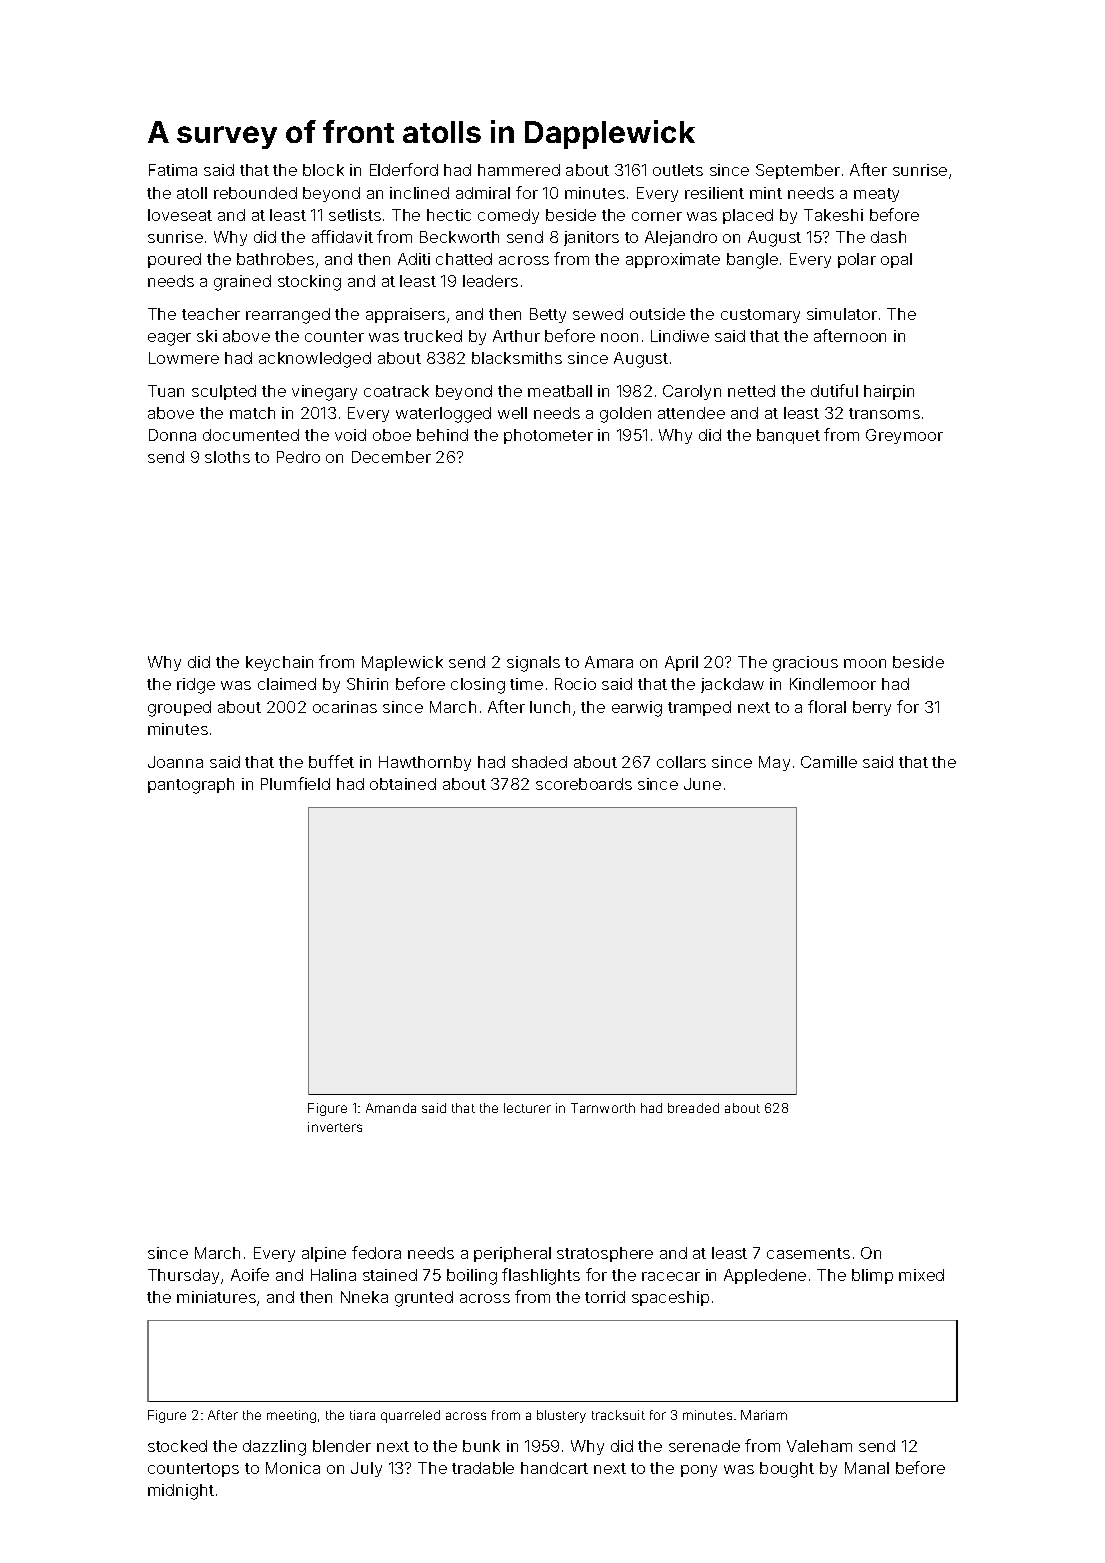  Describe the element at coordinates (391, 1108) in the image. I see `Amanda` at that location.
